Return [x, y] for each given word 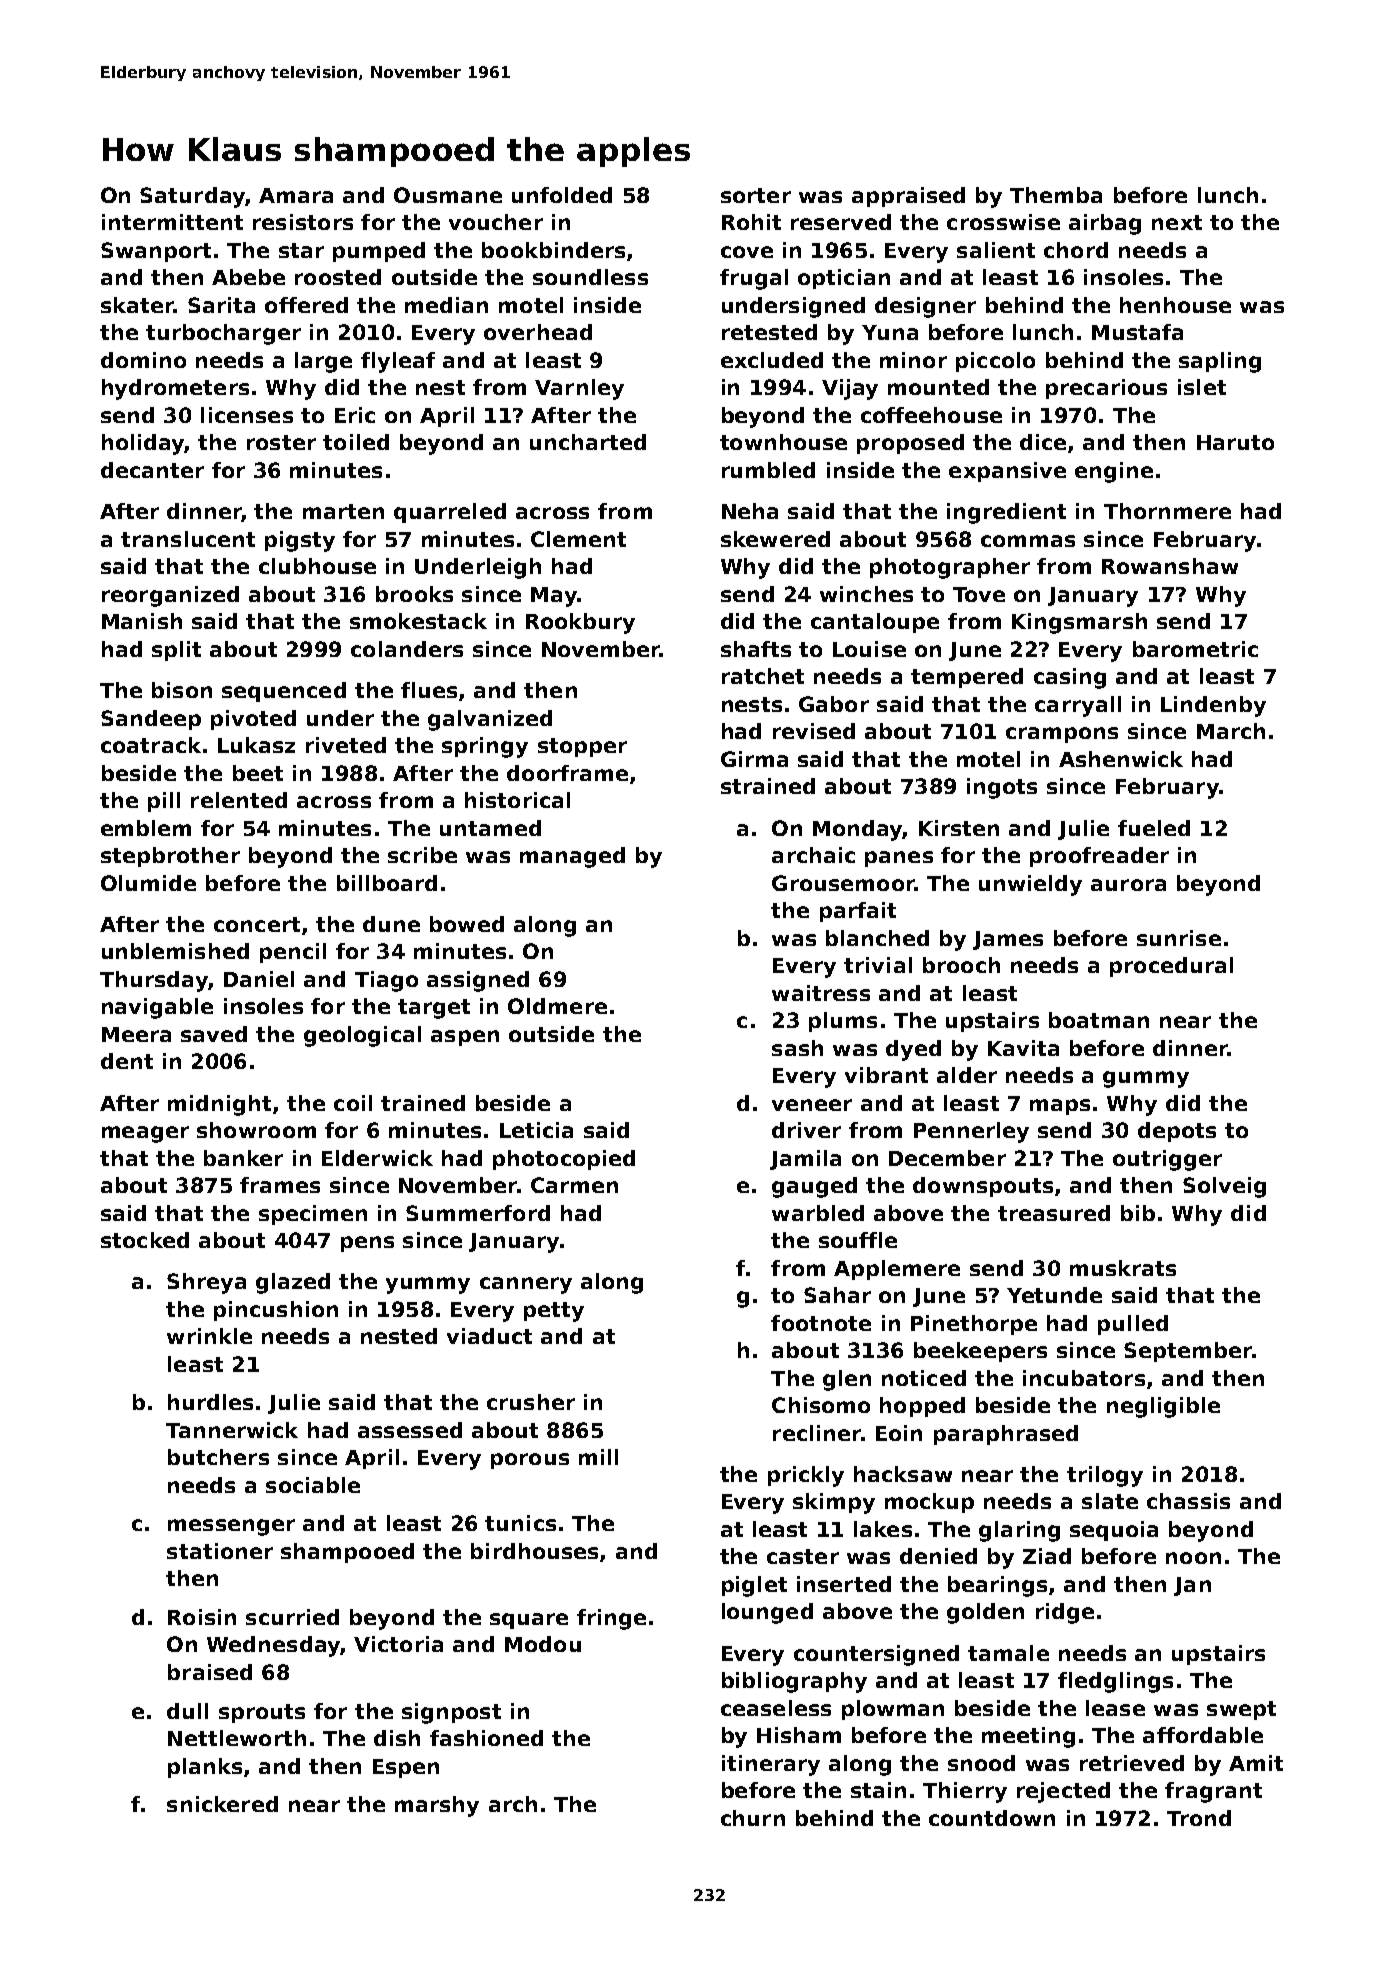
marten [343, 511]
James [1008, 940]
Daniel [259, 979]
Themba [1056, 195]
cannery [526, 1285]
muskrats [1123, 1268]
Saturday [192, 197]
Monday [858, 830]
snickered [222, 1804]
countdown [992, 1818]
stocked [145, 1240]
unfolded [562, 195]
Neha [750, 511]
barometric [1195, 649]
